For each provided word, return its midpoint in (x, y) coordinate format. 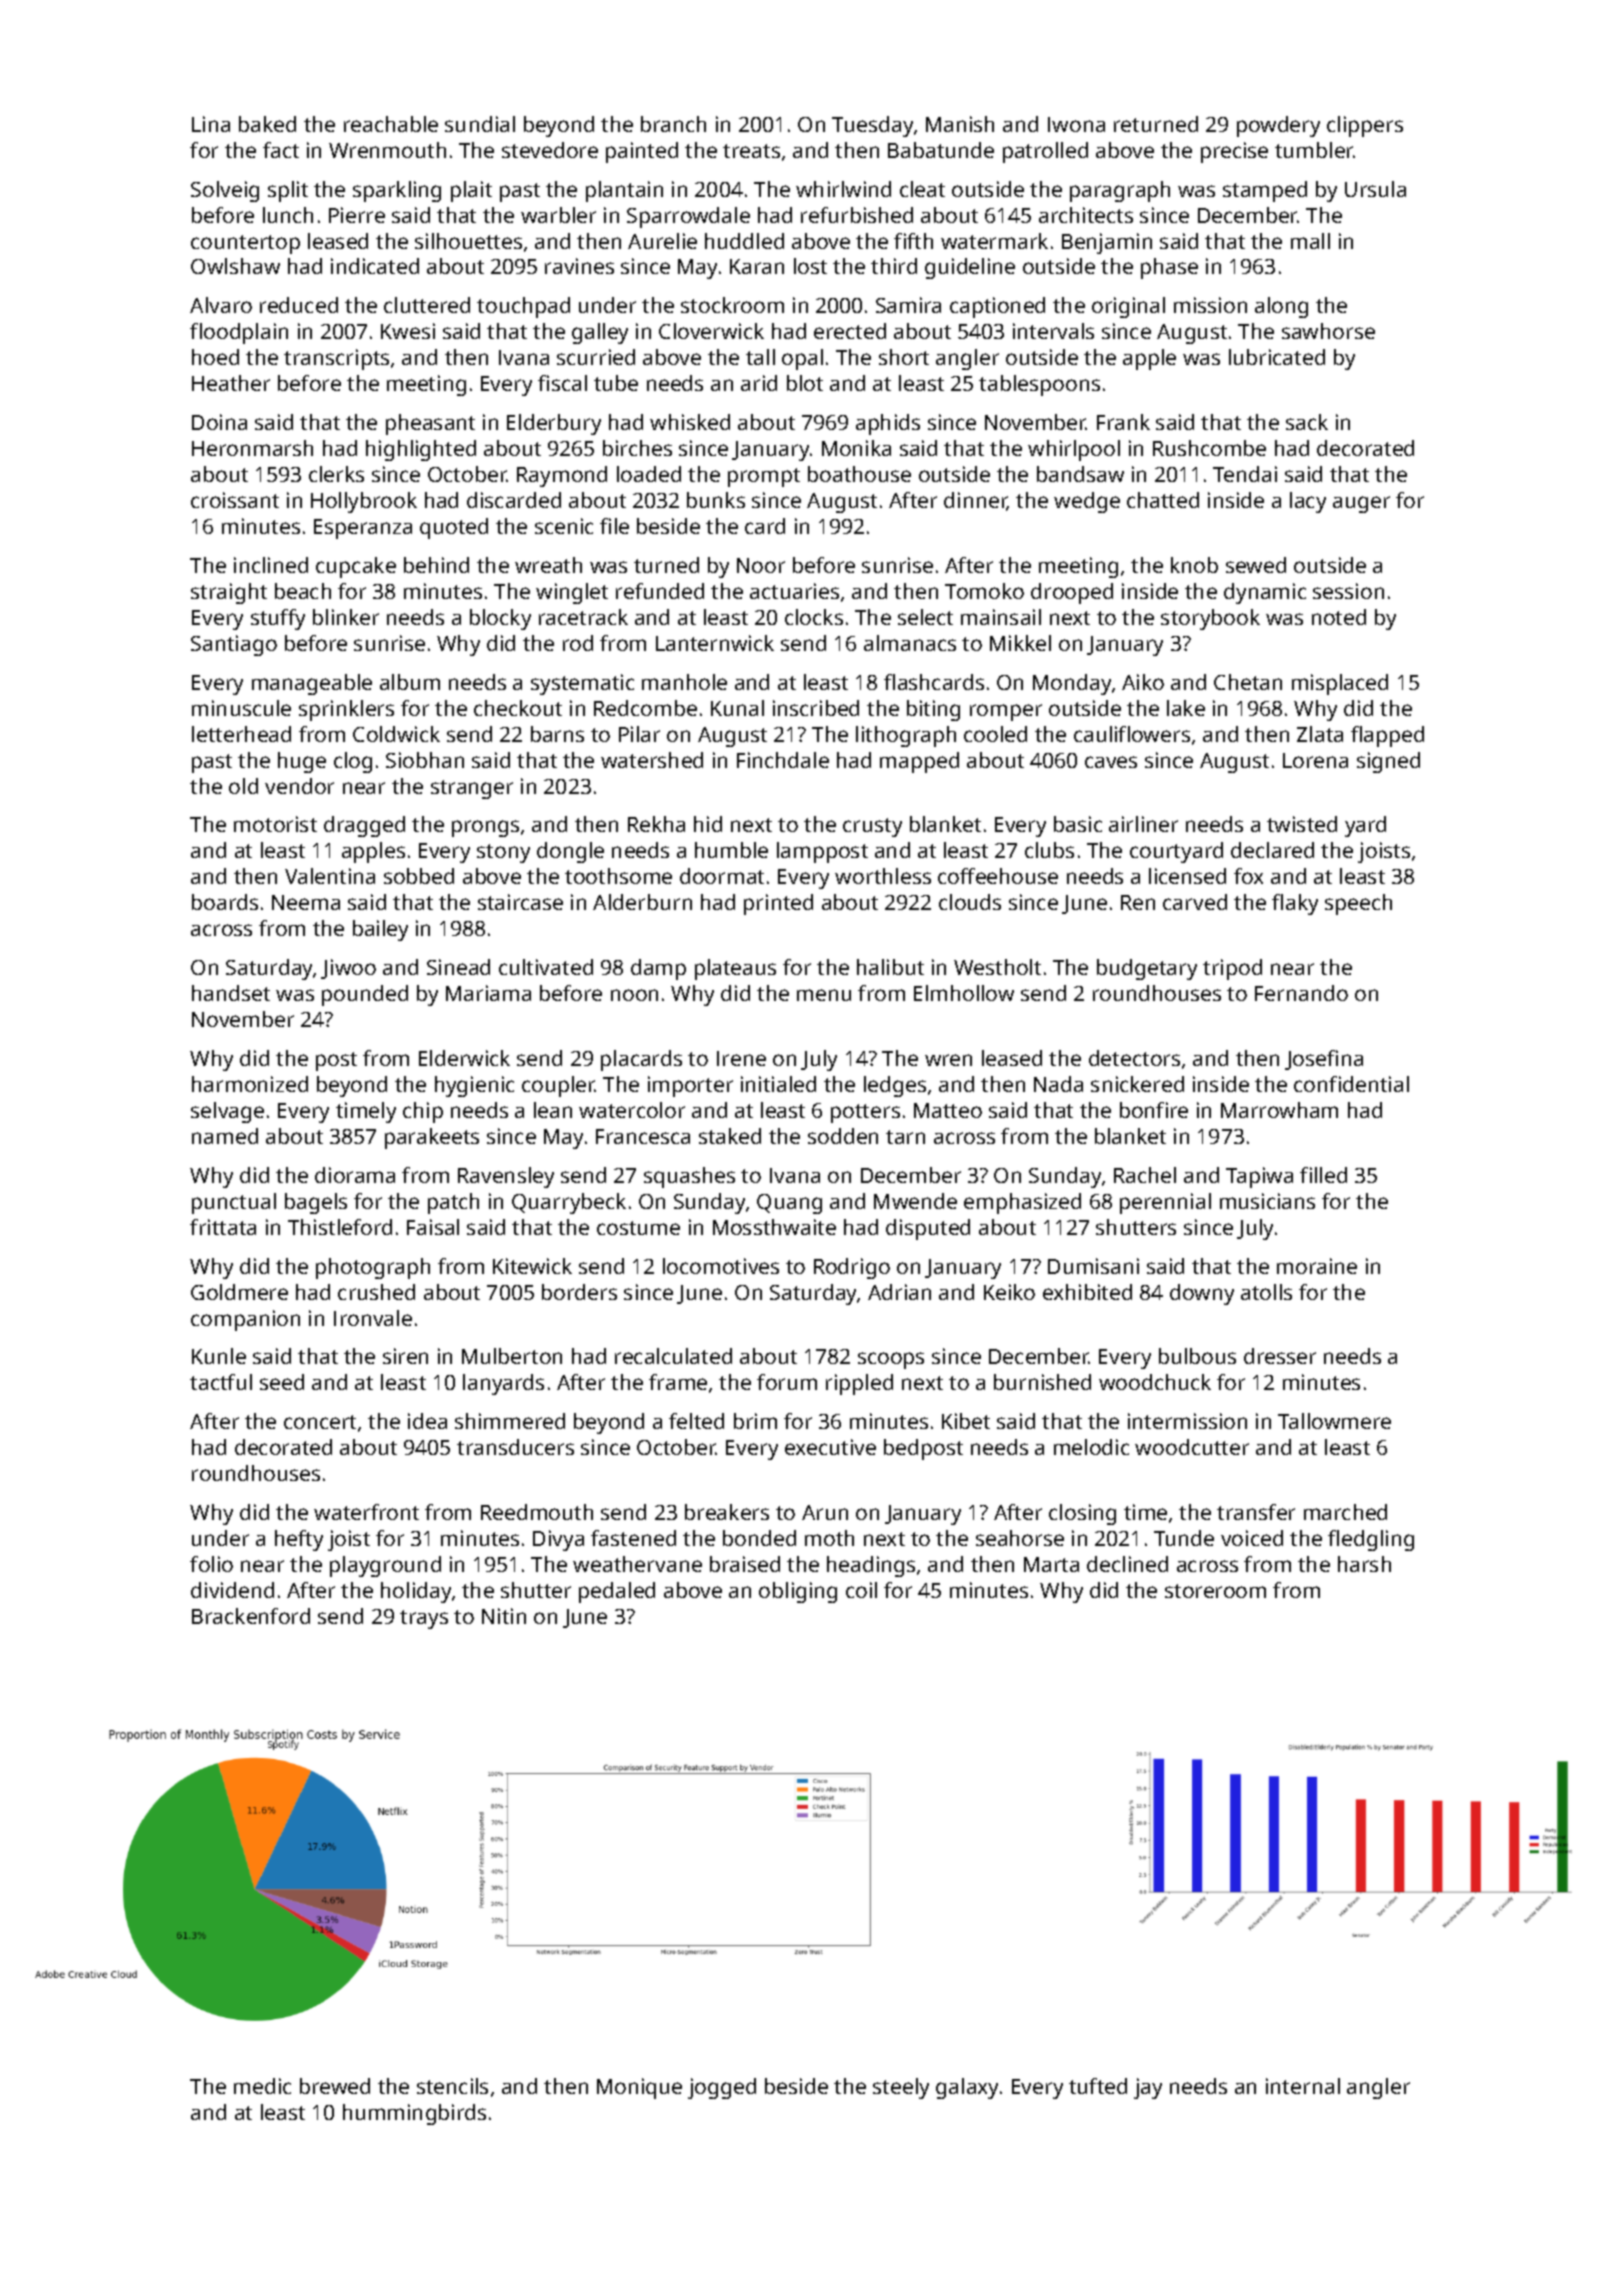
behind (436, 565)
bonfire (1154, 1110)
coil (861, 1590)
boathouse (859, 474)
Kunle (219, 1356)
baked (267, 124)
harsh (1364, 1564)
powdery (1278, 126)
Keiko (1009, 1292)
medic (262, 2086)
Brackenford (251, 1616)
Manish (960, 124)
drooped (1072, 593)
